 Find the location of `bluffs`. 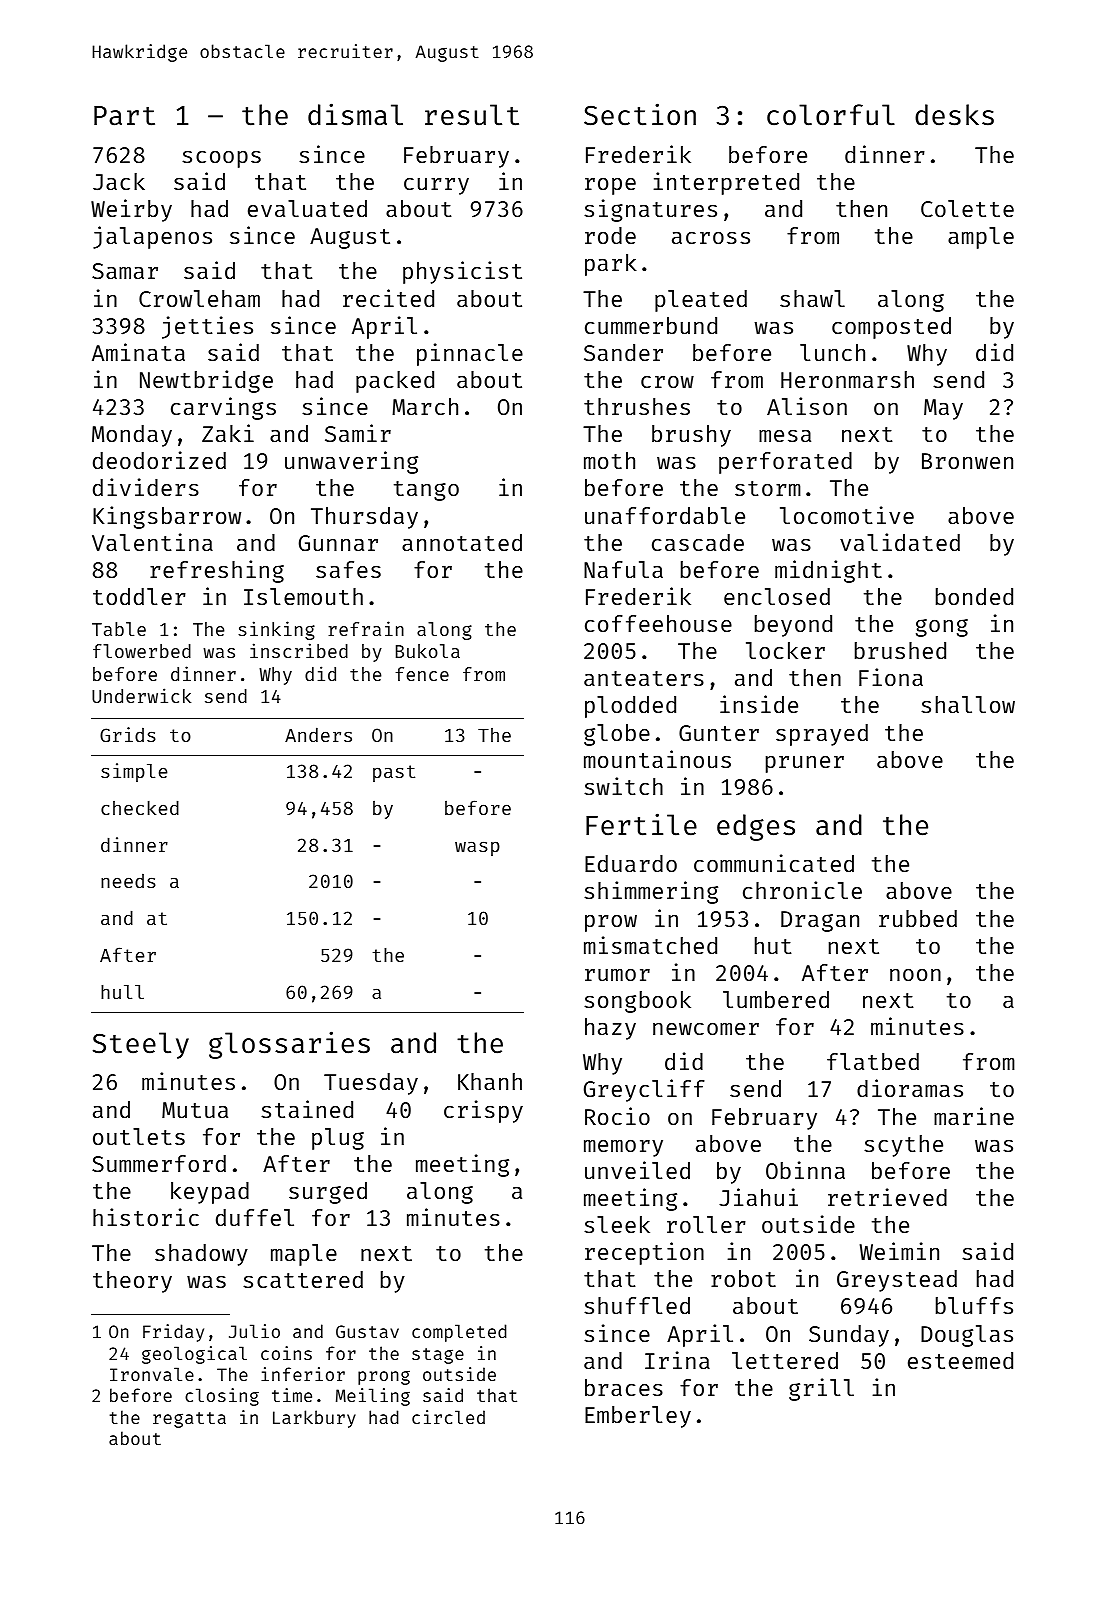

bluffs is located at coordinates (974, 1305).
